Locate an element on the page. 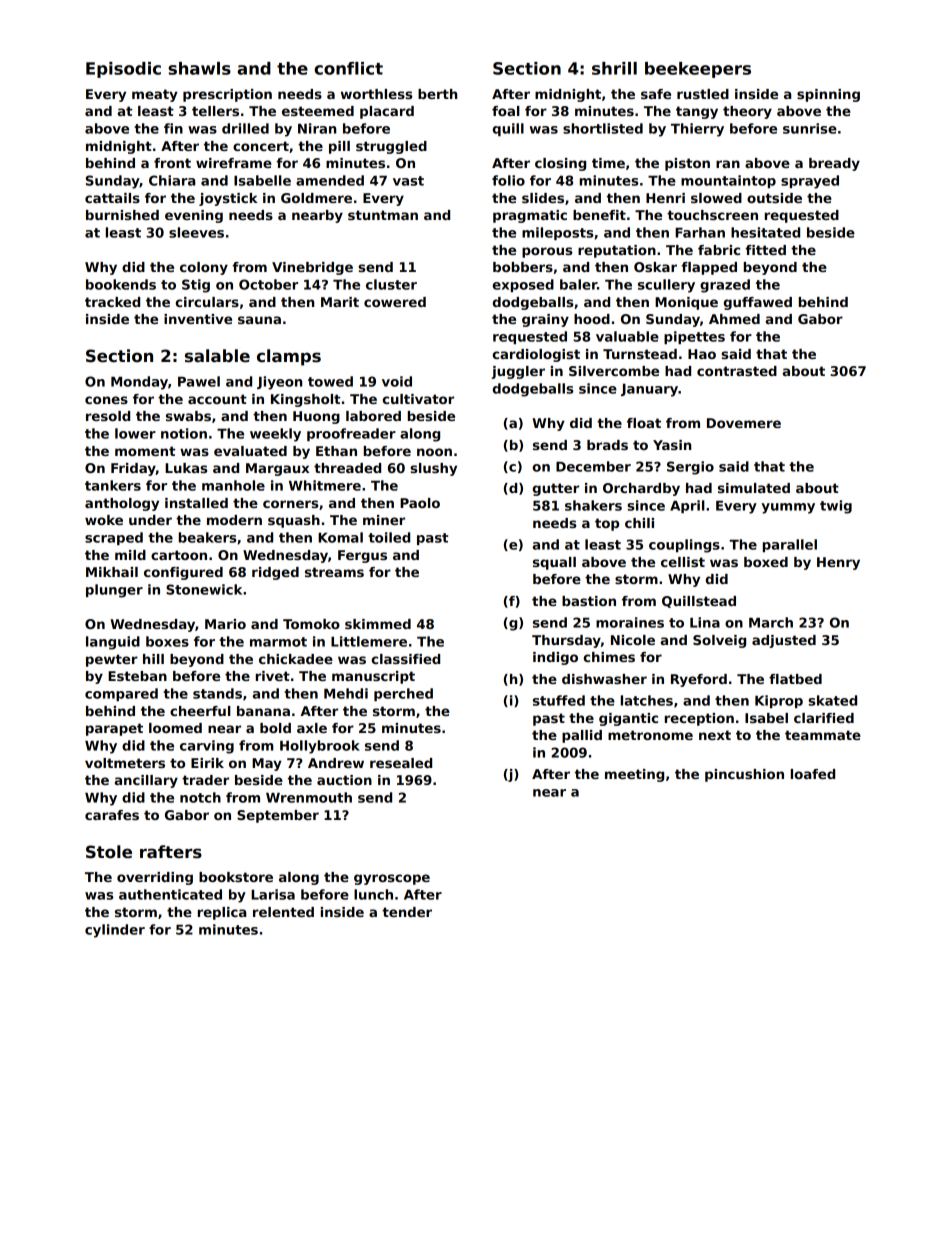 The width and height of the image is (952, 1233). evaluated is located at coordinates (250, 451).
